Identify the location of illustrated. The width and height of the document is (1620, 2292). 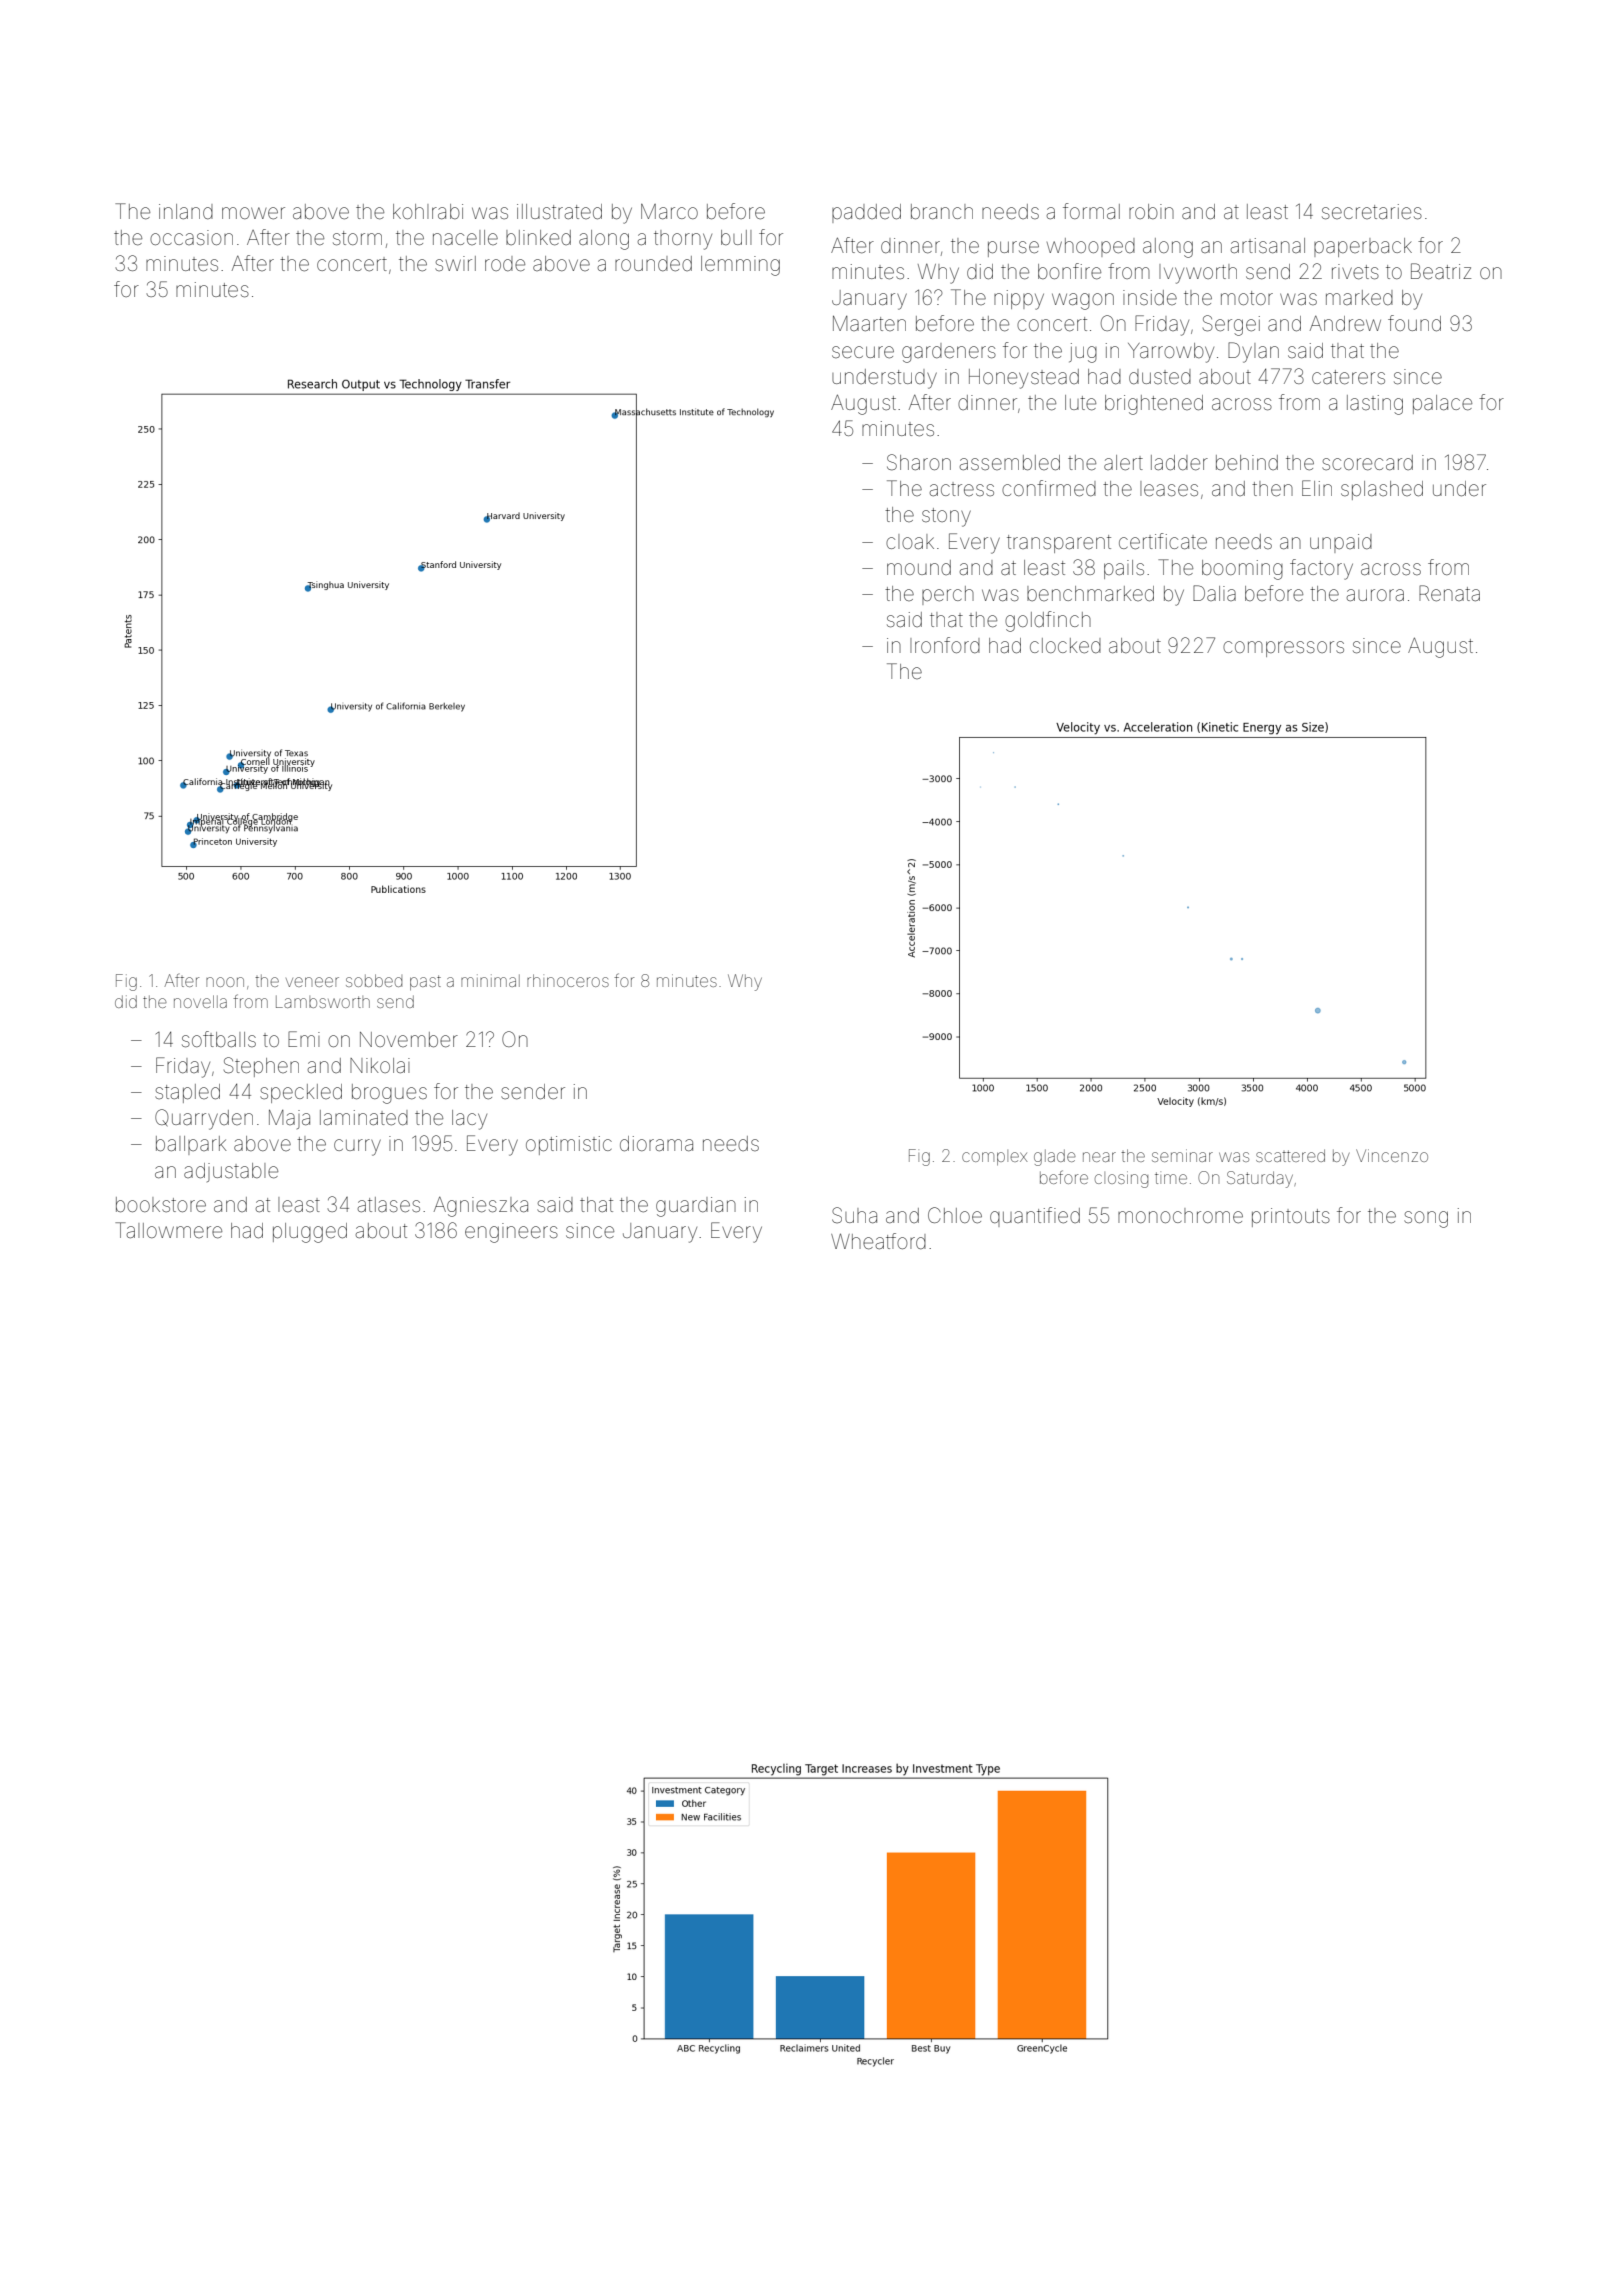
(559, 211).
